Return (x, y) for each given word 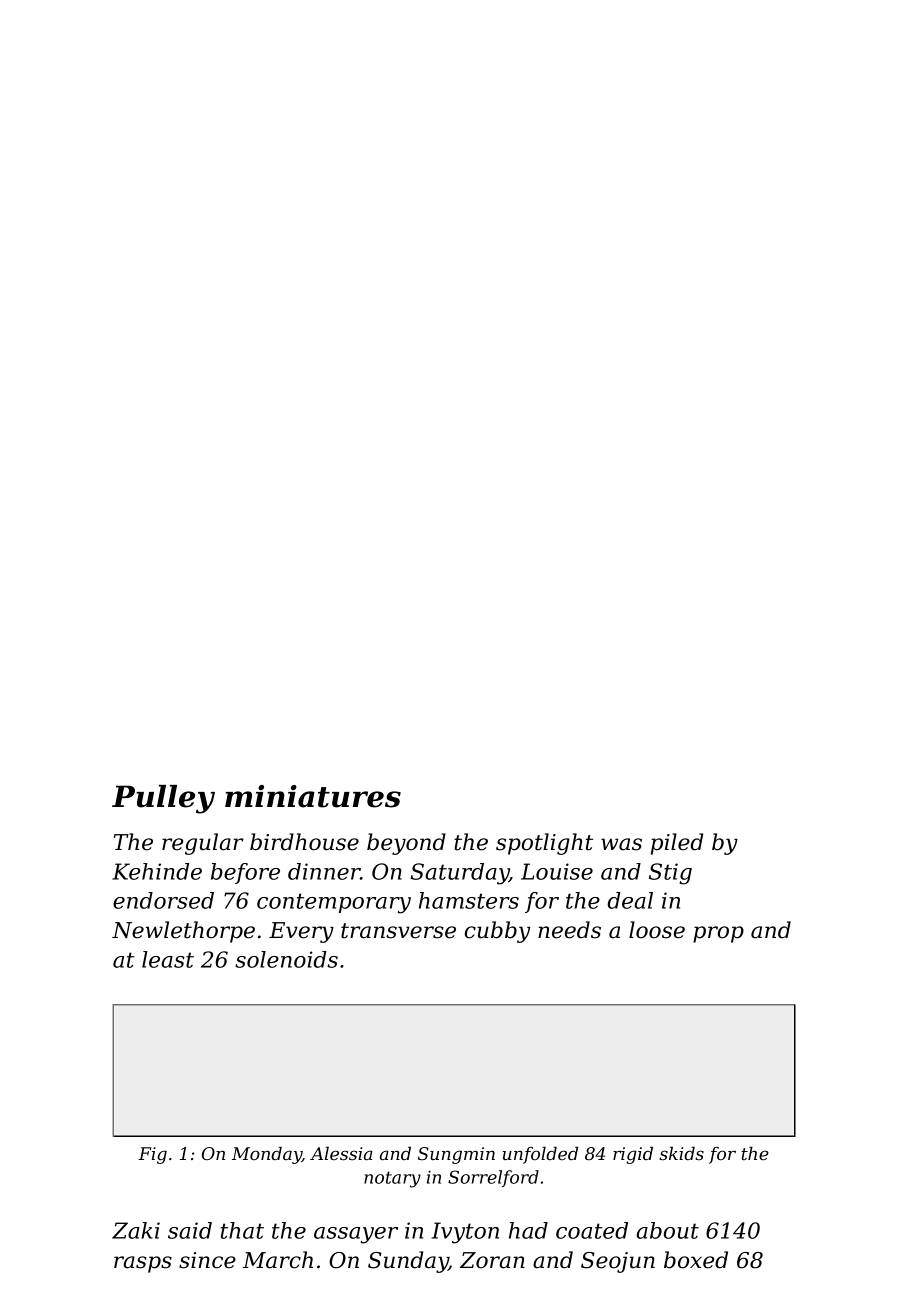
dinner (324, 871)
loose (657, 930)
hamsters (469, 900)
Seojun (618, 1262)
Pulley (163, 799)
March (278, 1260)
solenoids (286, 959)
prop (718, 934)
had (528, 1230)
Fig (152, 1155)
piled (677, 844)
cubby (497, 932)
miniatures (313, 796)
